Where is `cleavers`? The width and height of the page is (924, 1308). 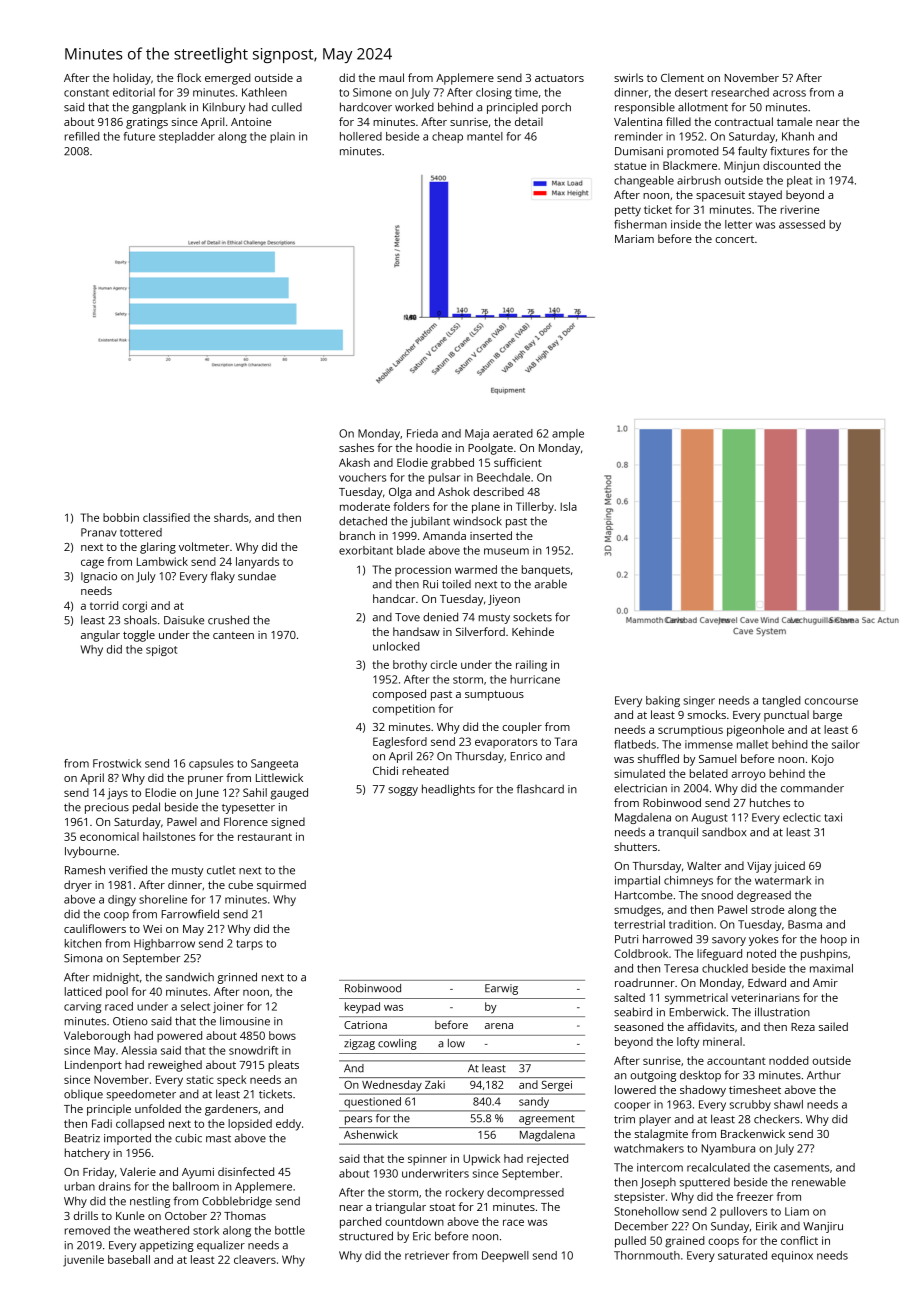
cleavers is located at coordinates (255, 1259).
